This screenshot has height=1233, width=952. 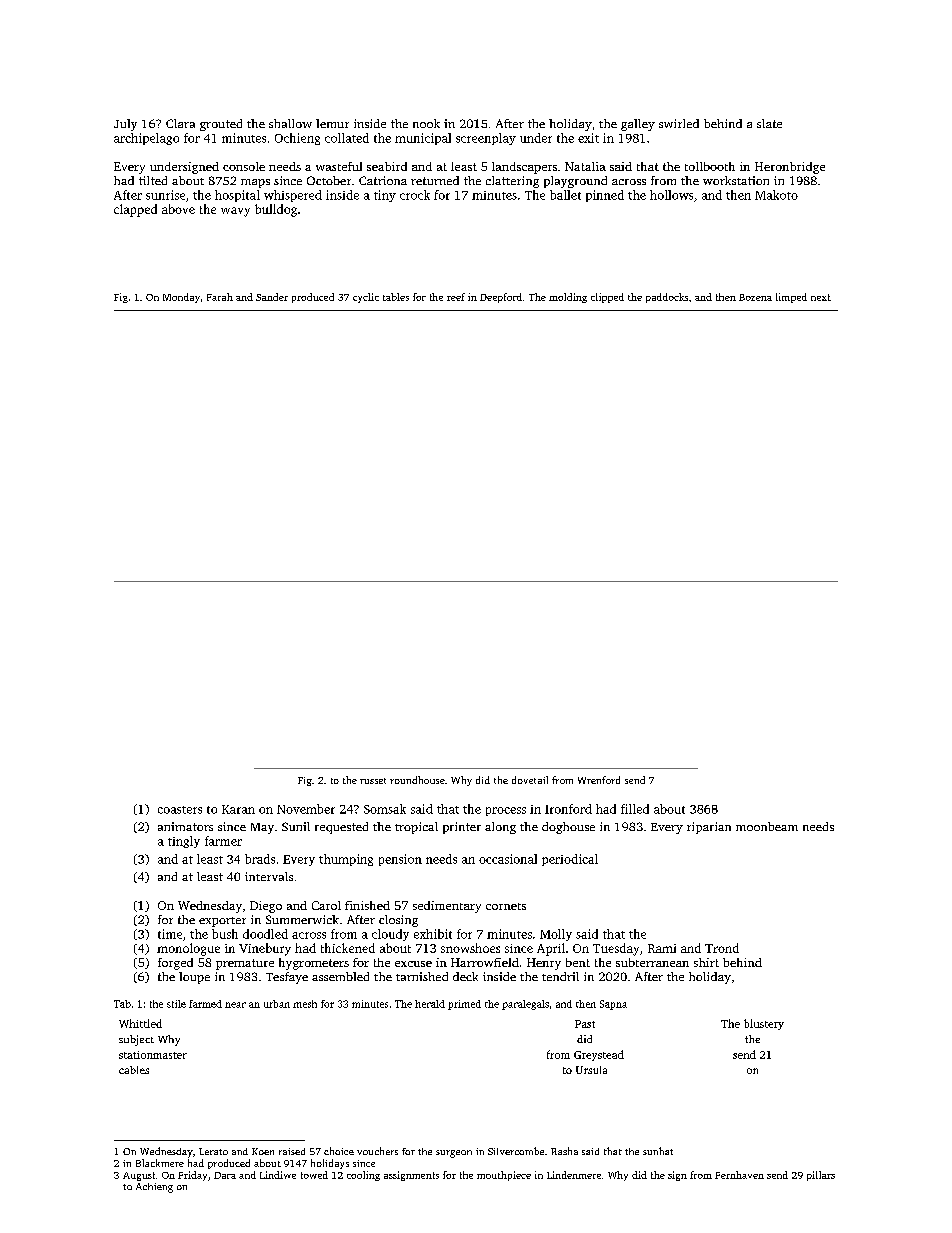 I want to click on Wrenford, so click(x=599, y=780).
